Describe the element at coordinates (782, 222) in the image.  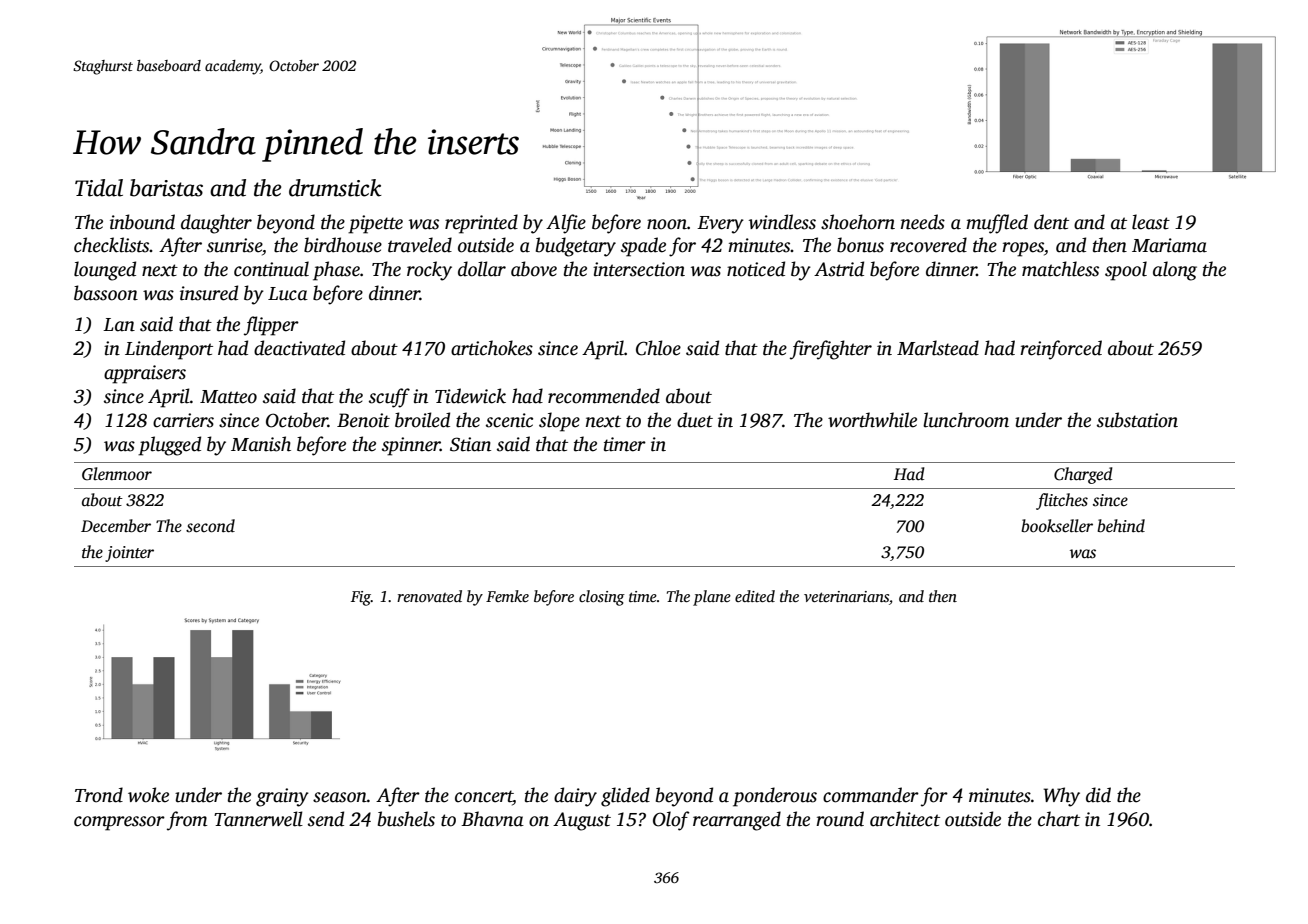
I see `windless` at that location.
